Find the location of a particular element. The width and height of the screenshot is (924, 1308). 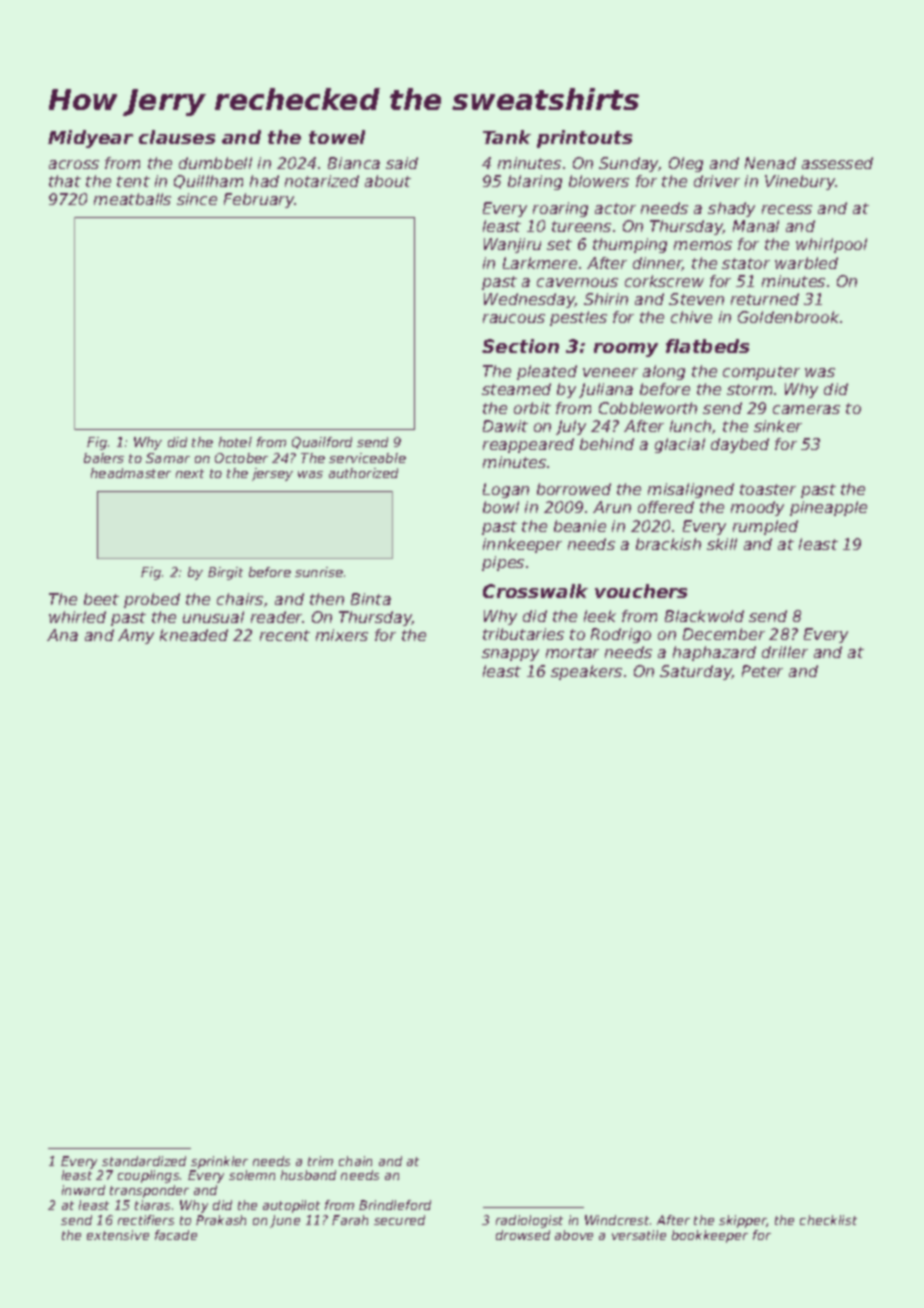

stator is located at coordinates (746, 263).
